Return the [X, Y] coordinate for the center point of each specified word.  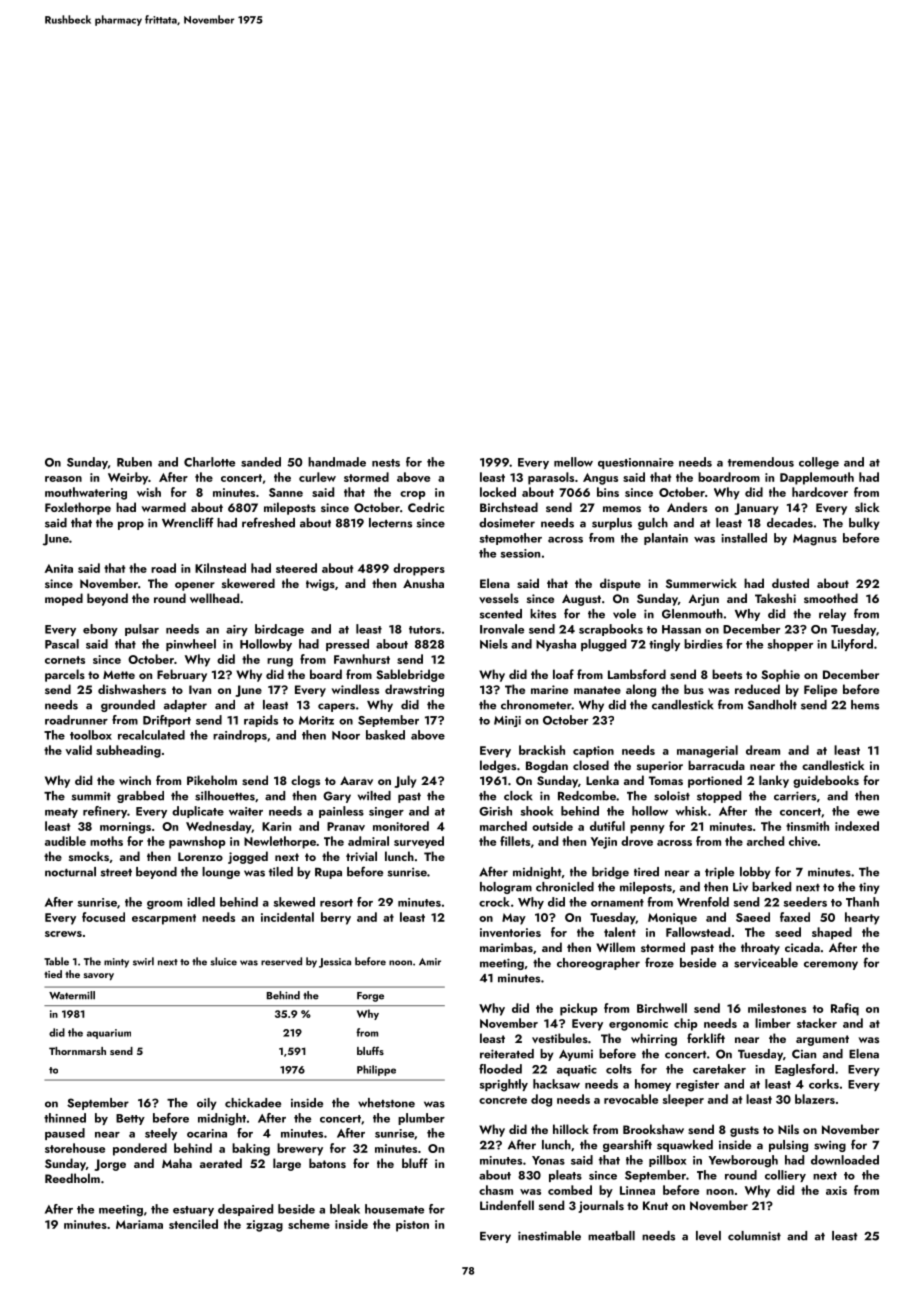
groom [164, 905]
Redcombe [587, 796]
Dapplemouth [817, 478]
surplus [612, 524]
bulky [864, 524]
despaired [245, 1210]
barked [771, 887]
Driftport [167, 721]
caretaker [719, 1069]
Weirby [128, 478]
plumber [421, 1119]
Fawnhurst [362, 659]
